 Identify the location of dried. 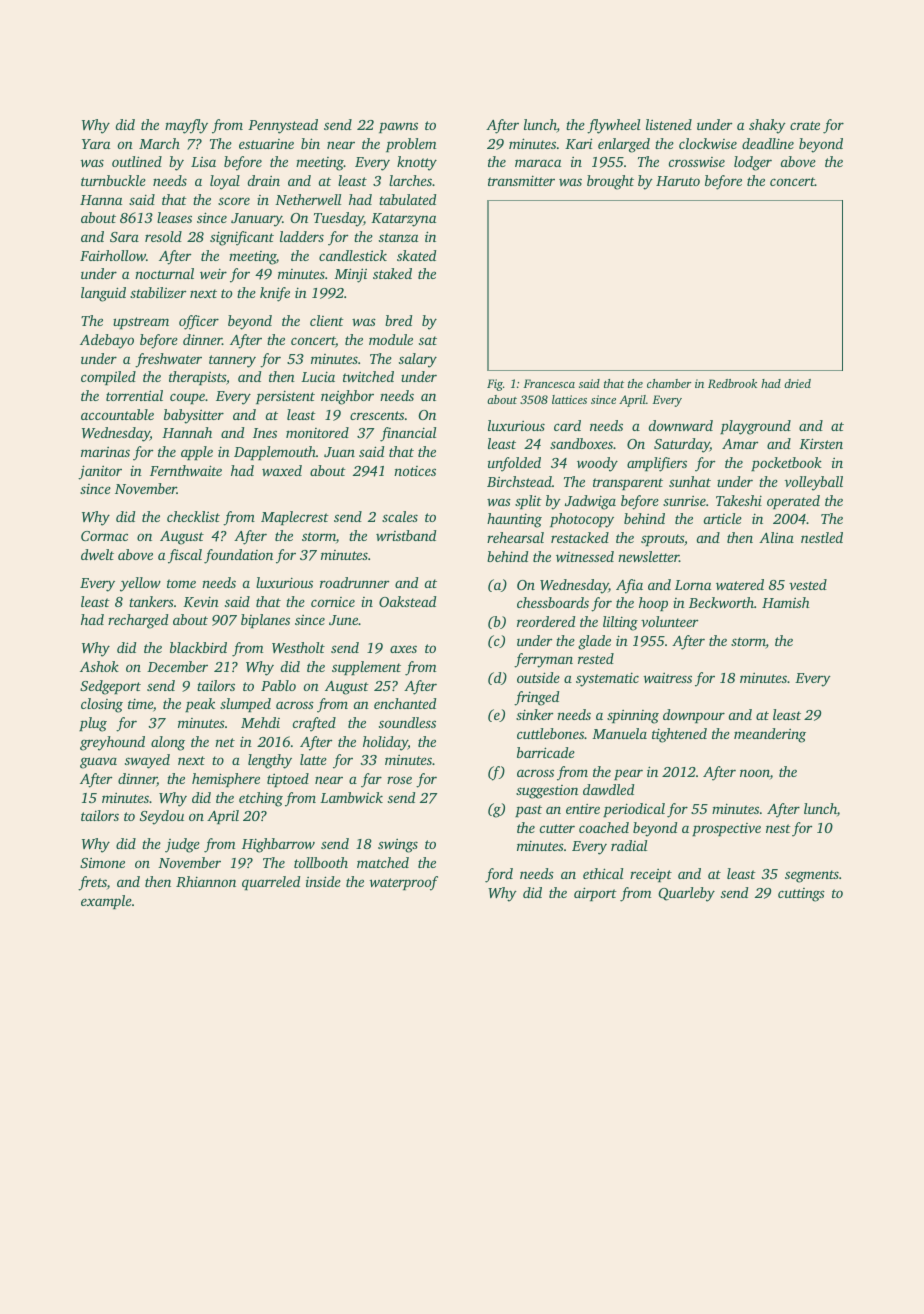
(797, 383).
